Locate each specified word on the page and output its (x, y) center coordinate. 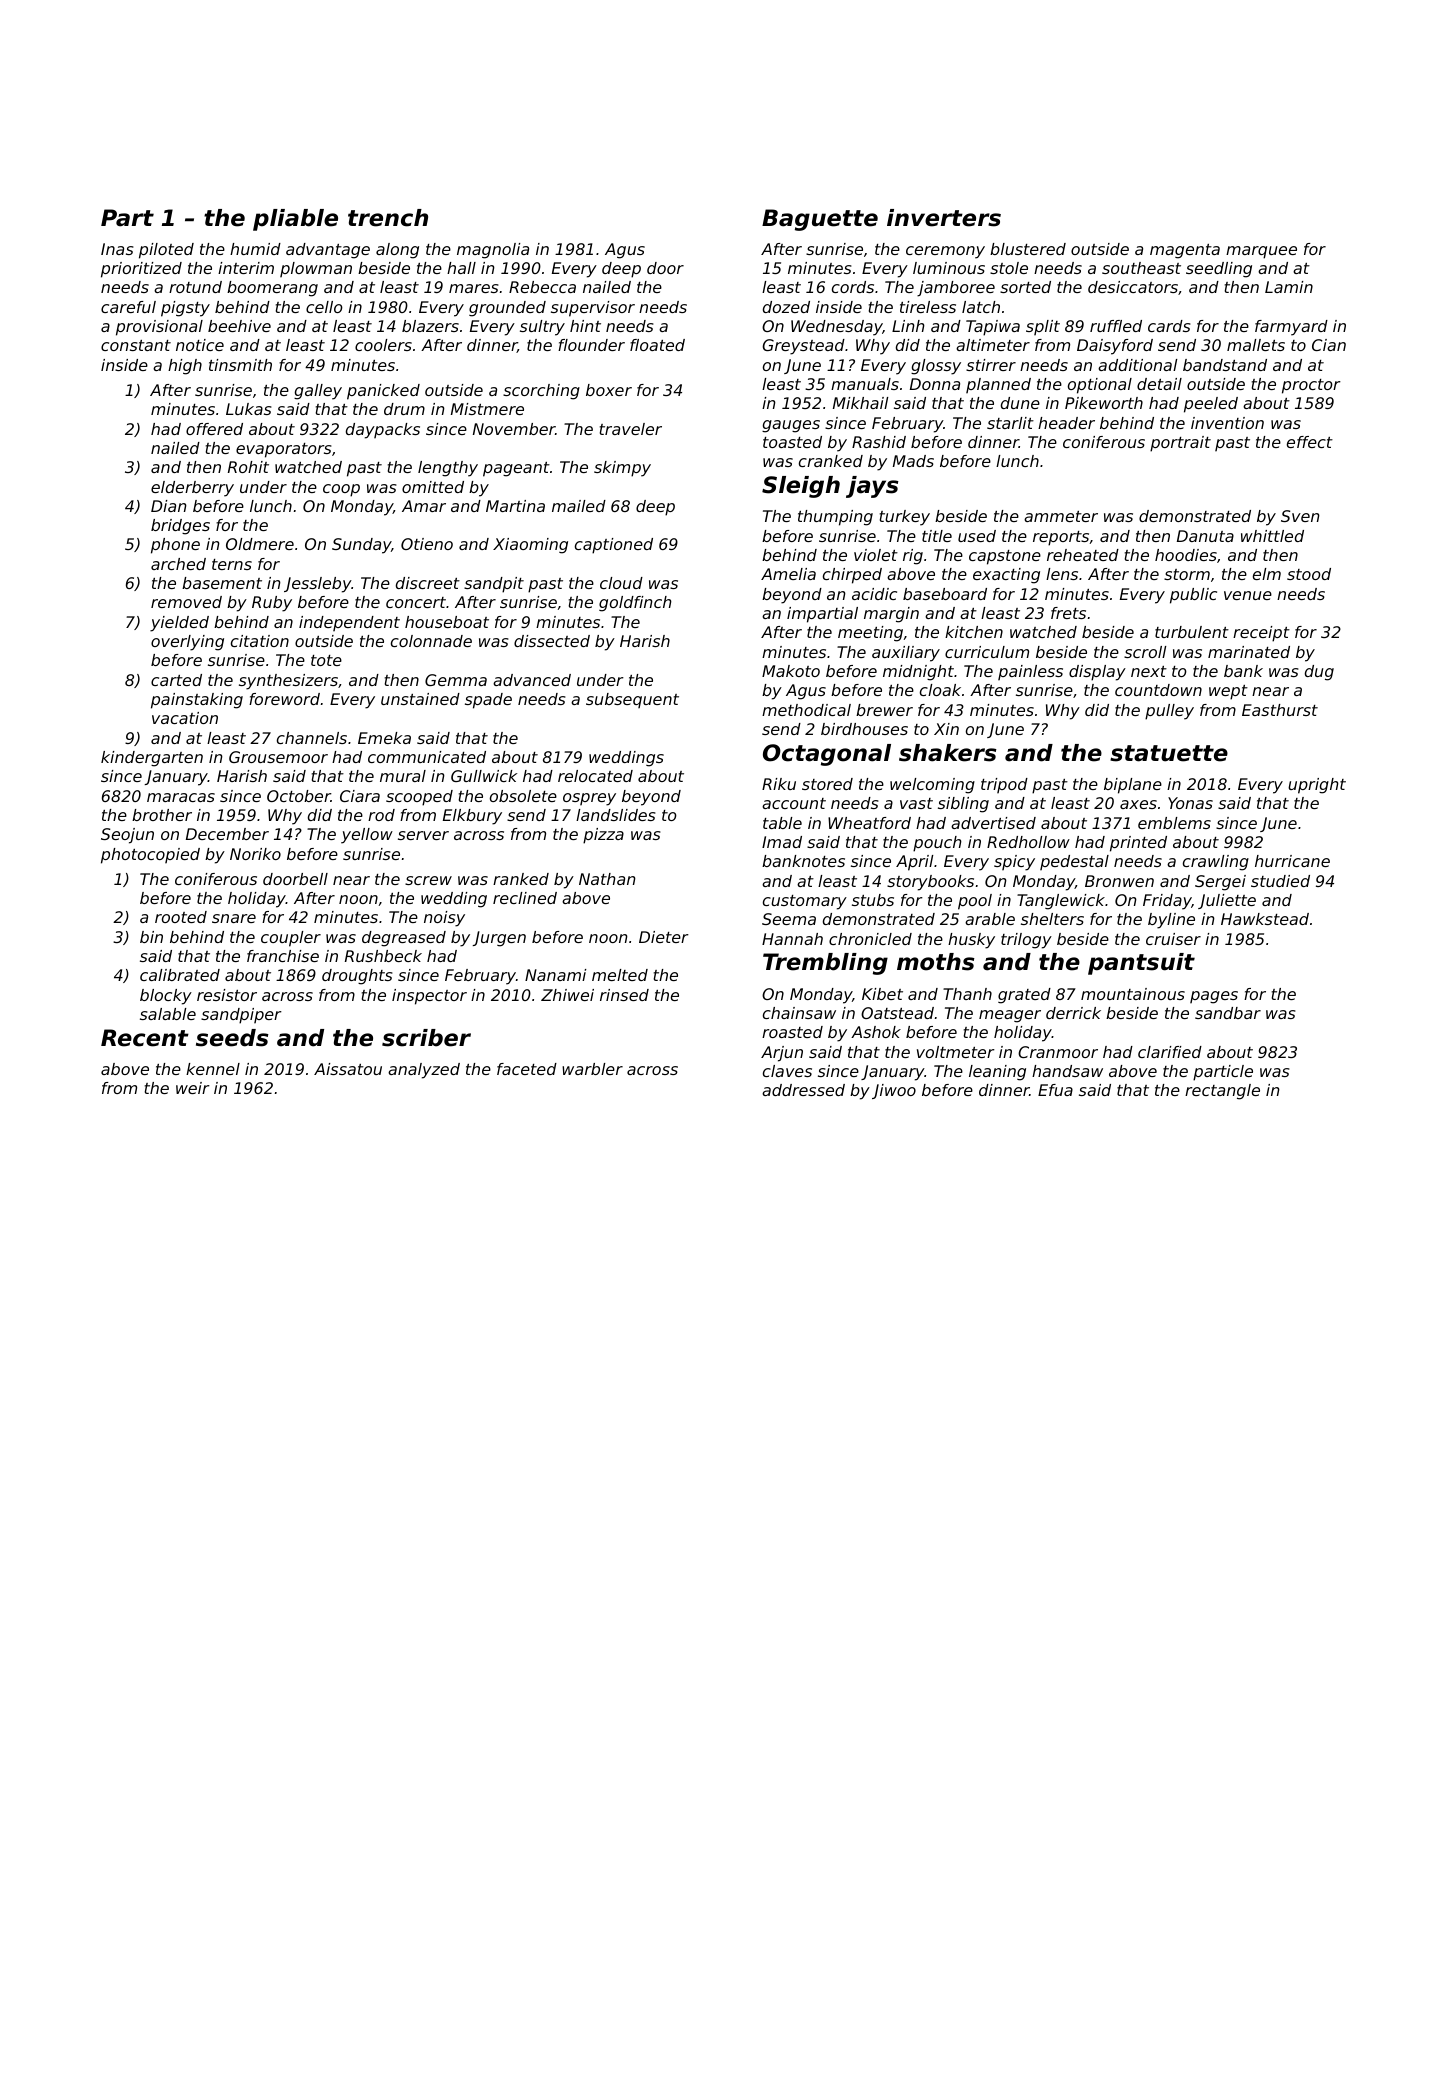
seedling (1219, 270)
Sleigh (801, 487)
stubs (873, 900)
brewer (884, 710)
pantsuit (1141, 964)
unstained (420, 699)
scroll (1145, 652)
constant (136, 345)
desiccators (1133, 287)
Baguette (820, 220)
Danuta (1205, 536)
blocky (166, 997)
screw (428, 880)
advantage (328, 251)
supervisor (593, 309)
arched (178, 564)
